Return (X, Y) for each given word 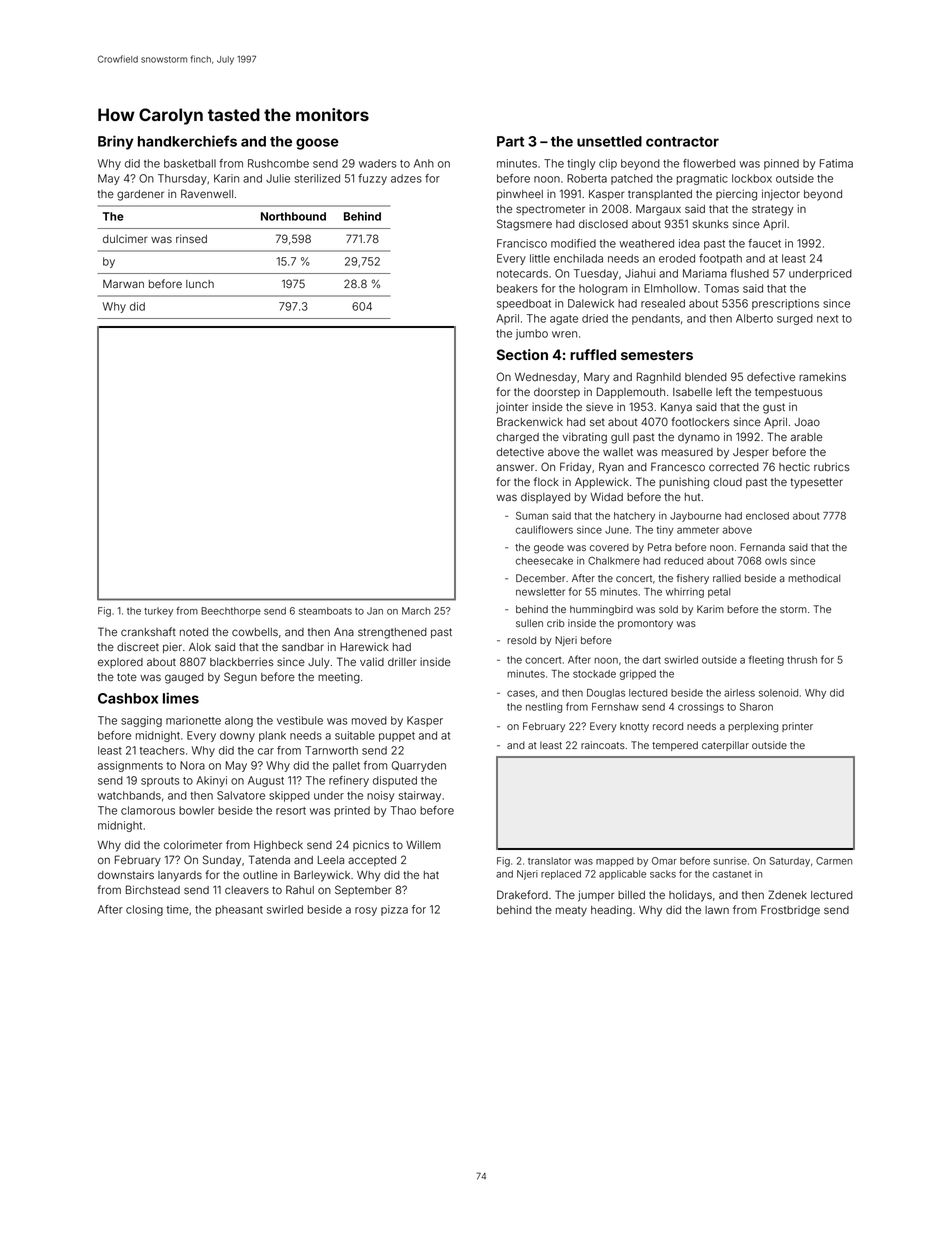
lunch (200, 284)
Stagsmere (524, 225)
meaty (571, 911)
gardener (140, 195)
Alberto (754, 318)
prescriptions (785, 304)
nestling (544, 708)
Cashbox (128, 698)
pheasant (239, 910)
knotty (634, 727)
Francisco (522, 243)
